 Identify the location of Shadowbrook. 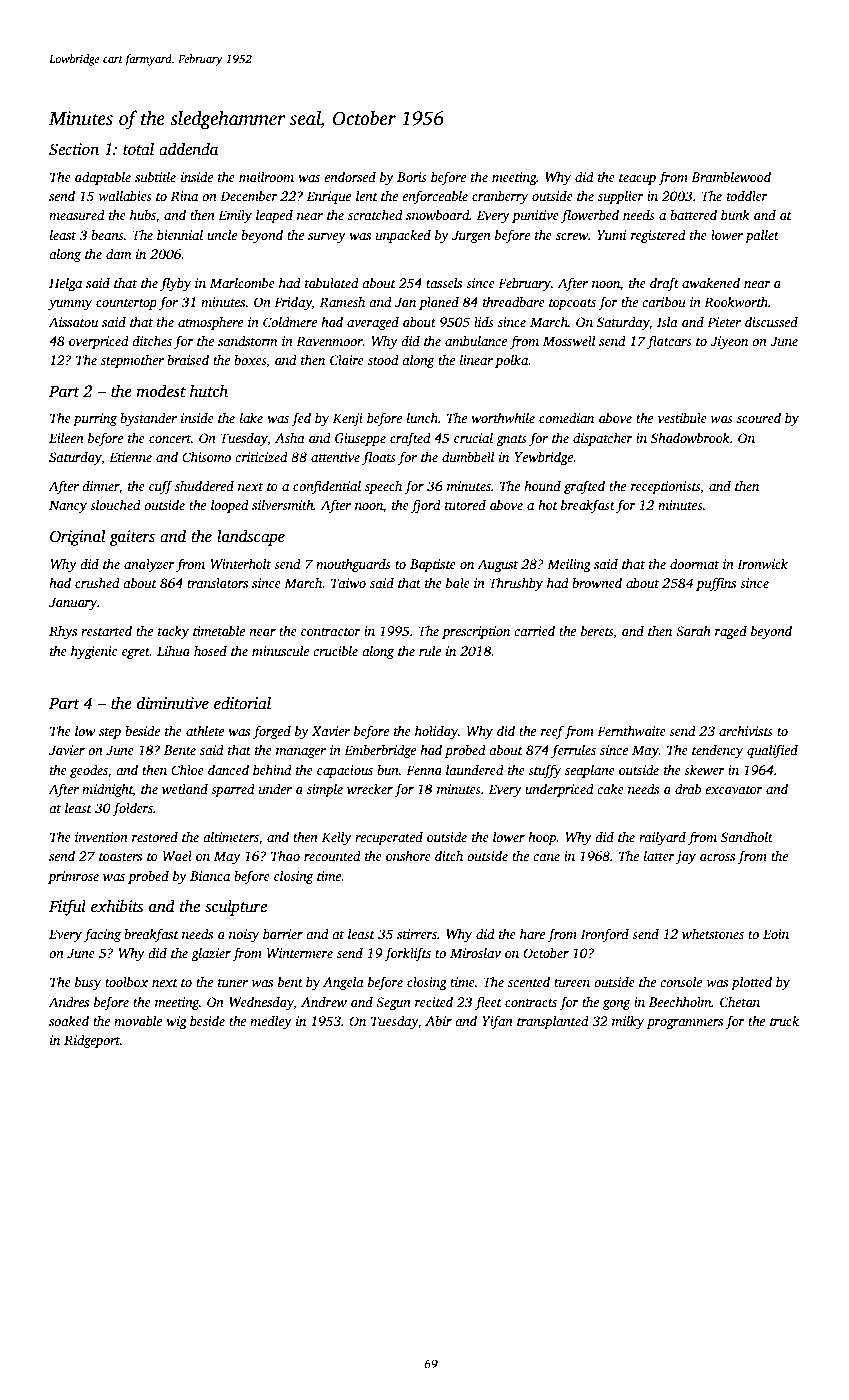
(690, 437).
